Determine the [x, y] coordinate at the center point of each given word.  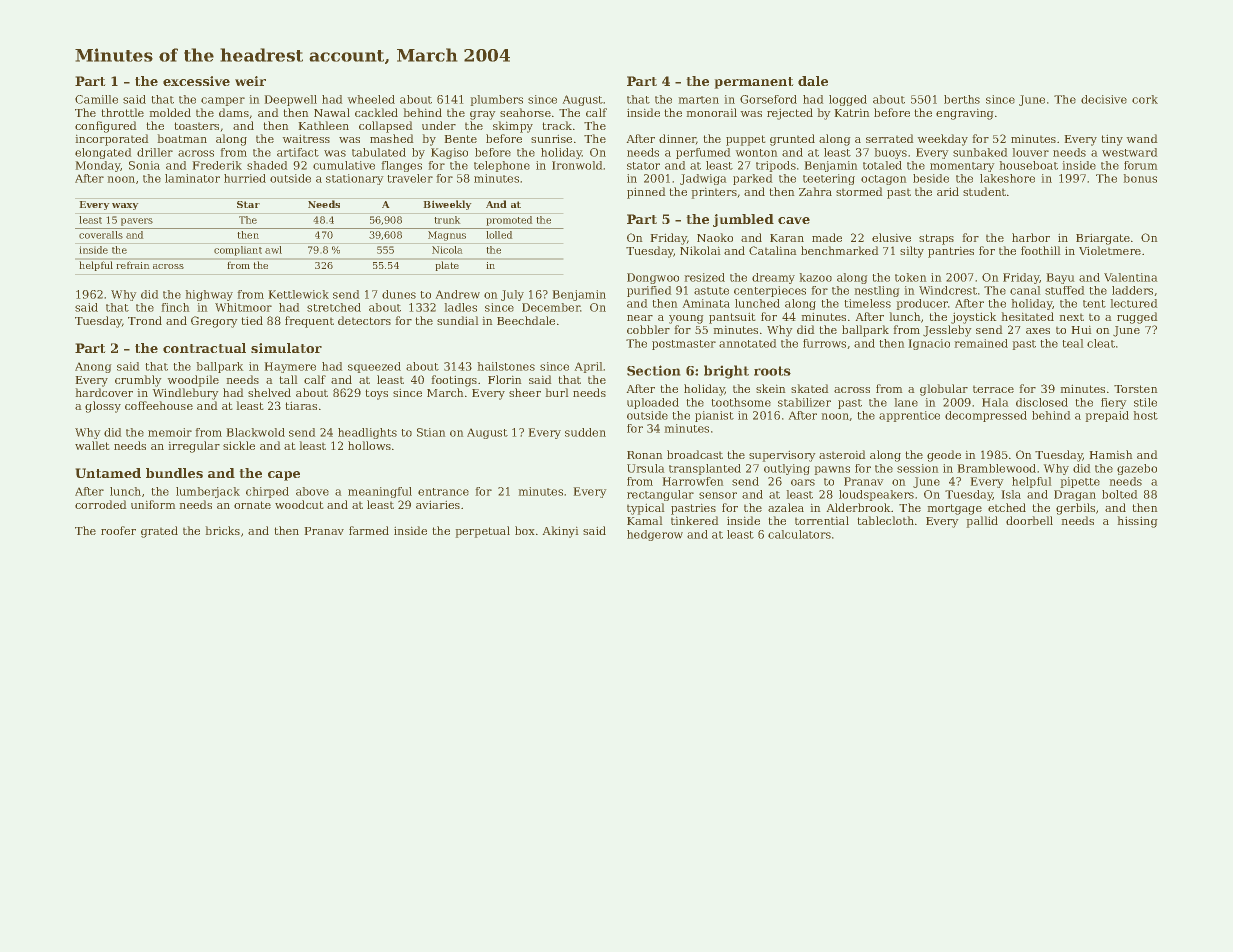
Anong [93, 367]
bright [726, 372]
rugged [1137, 318]
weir [250, 81]
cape [284, 476]
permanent [754, 83]
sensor [718, 495]
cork [1145, 99]
